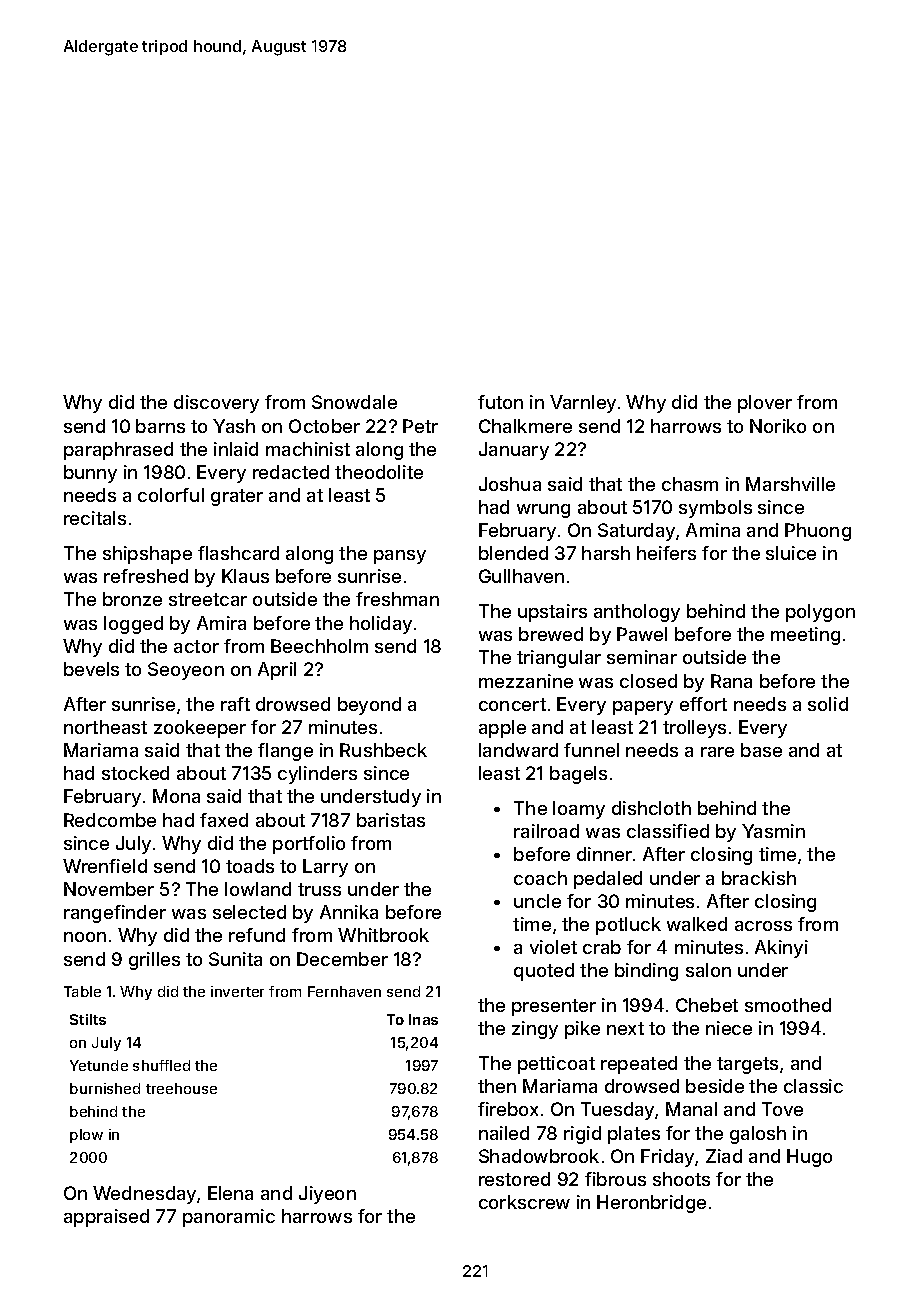  Describe the element at coordinates (500, 402) in the screenshot. I see `futon` at that location.
